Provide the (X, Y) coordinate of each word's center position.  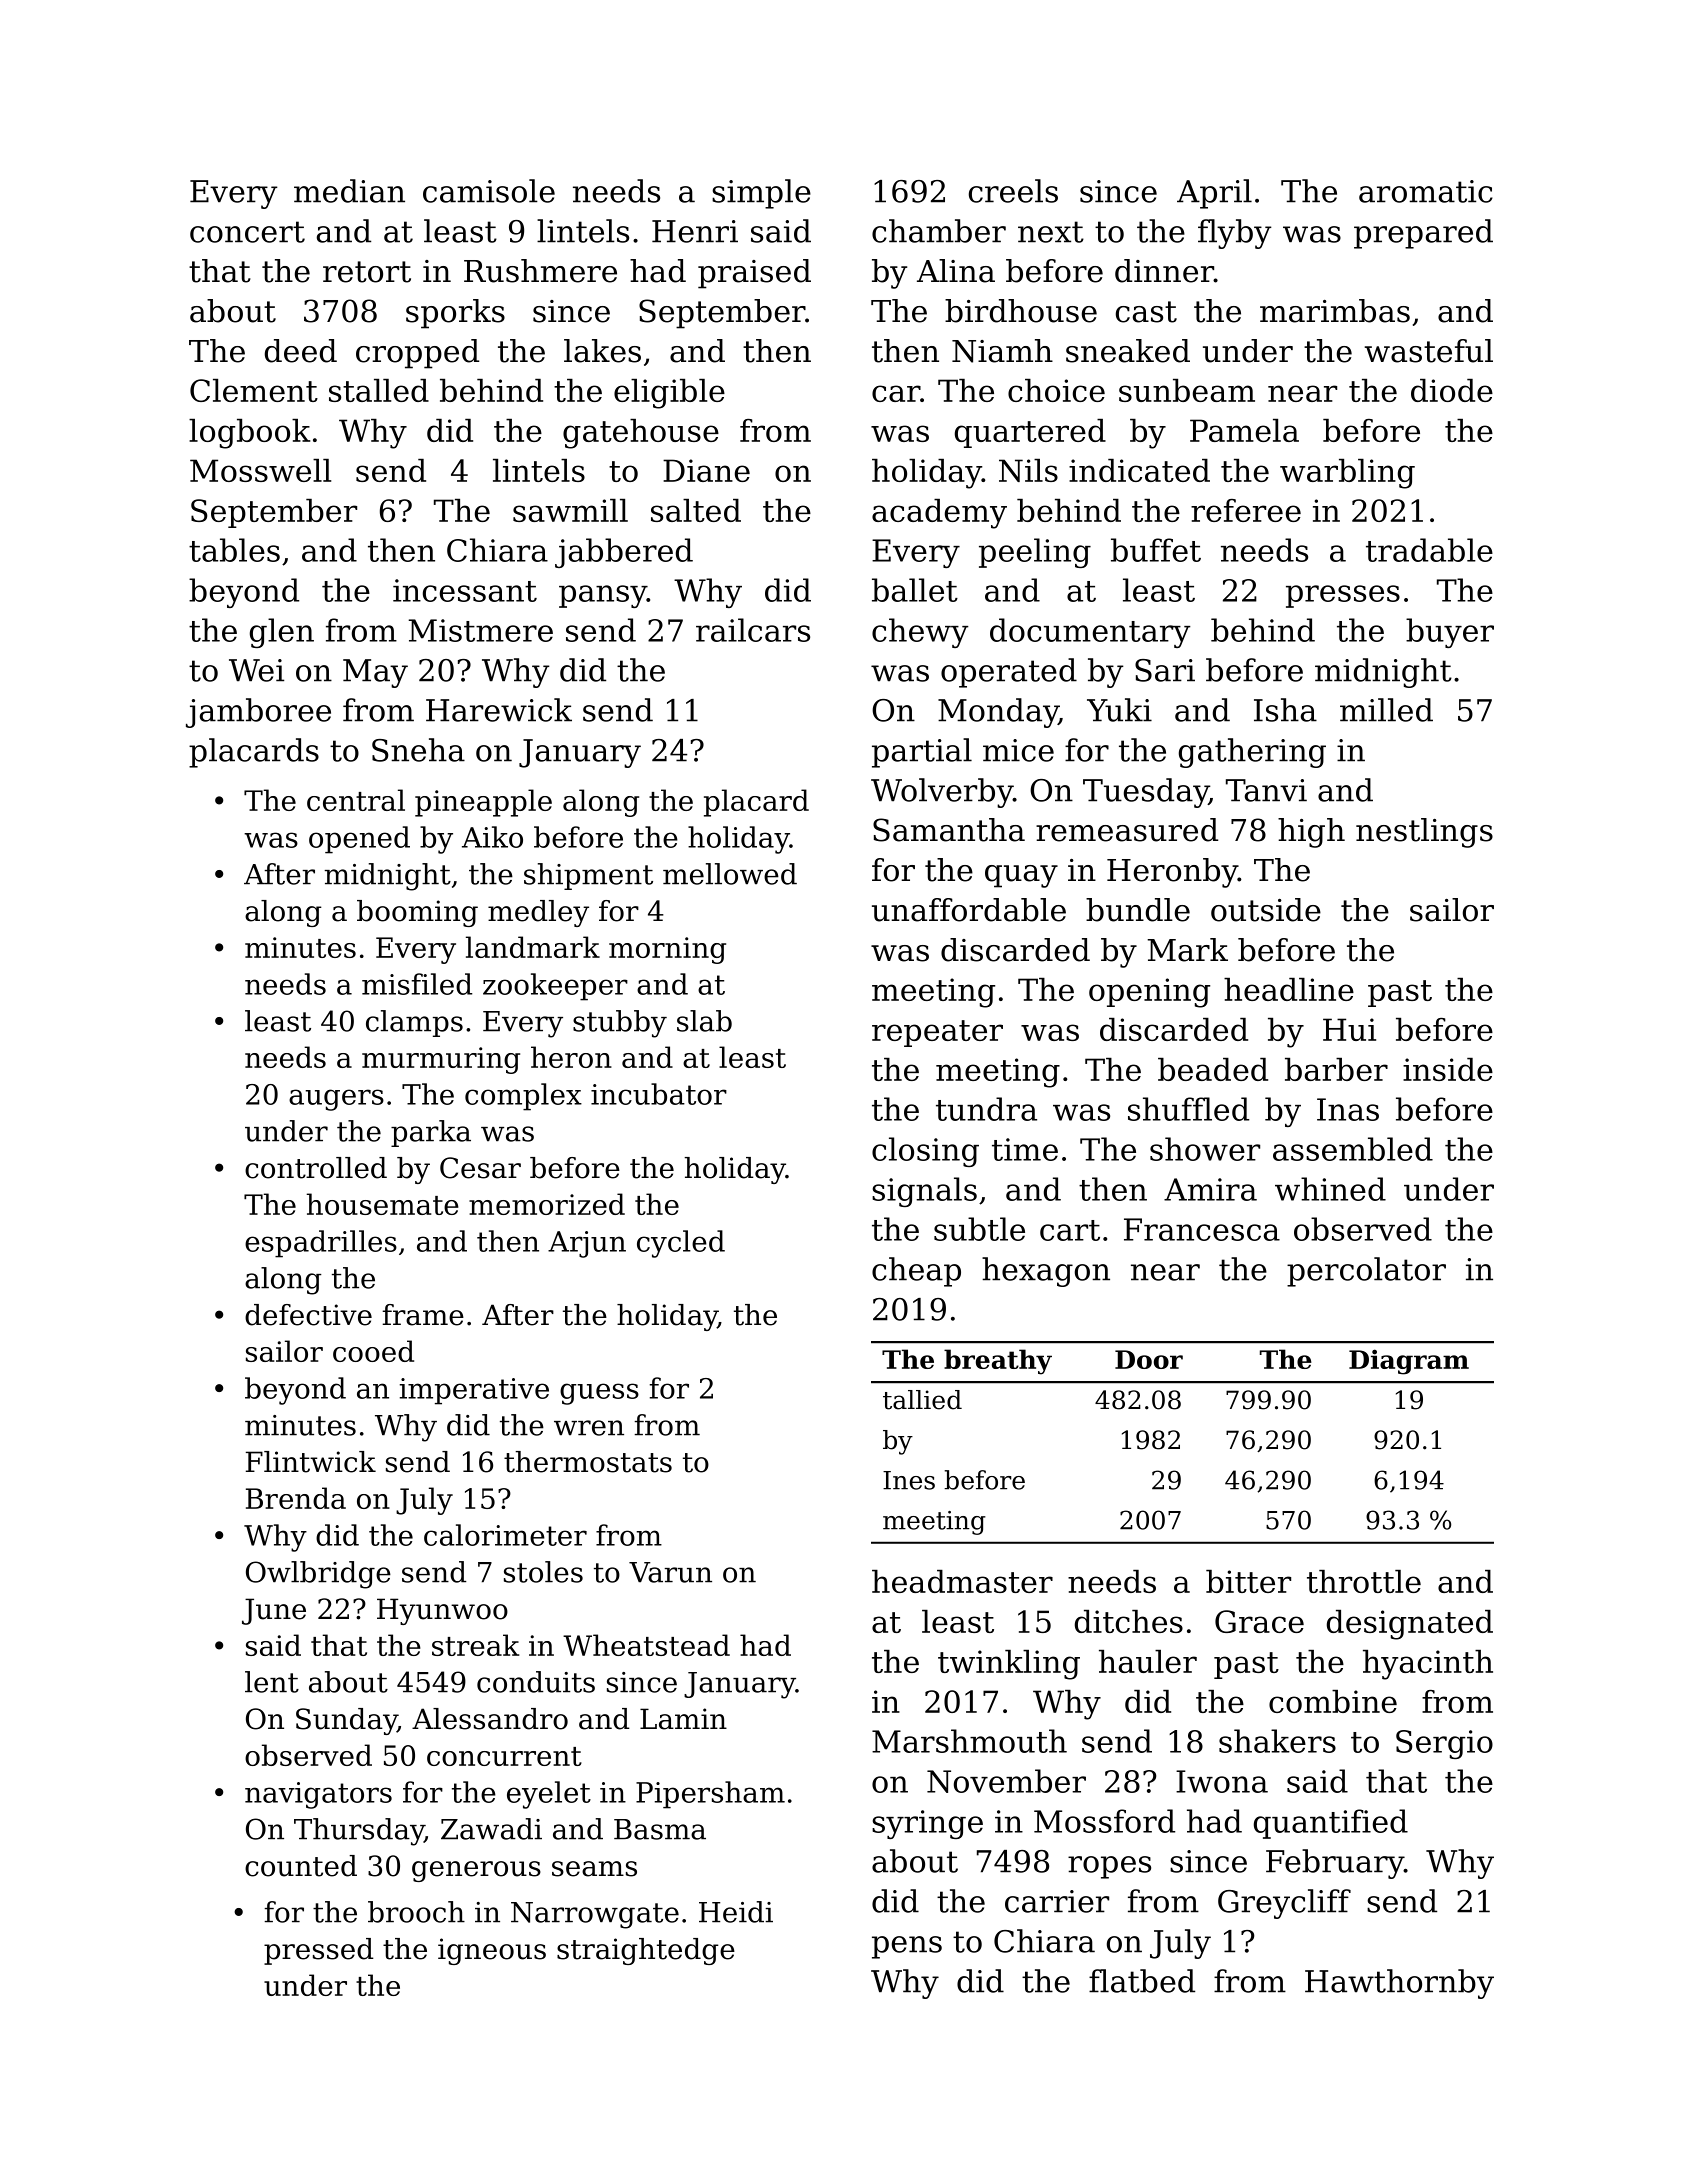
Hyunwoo (442, 1611)
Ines (909, 1480)
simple (761, 194)
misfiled (417, 984)
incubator (659, 1094)
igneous (492, 1951)
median (349, 191)
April (1214, 194)
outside (1266, 910)
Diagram (1409, 1362)
